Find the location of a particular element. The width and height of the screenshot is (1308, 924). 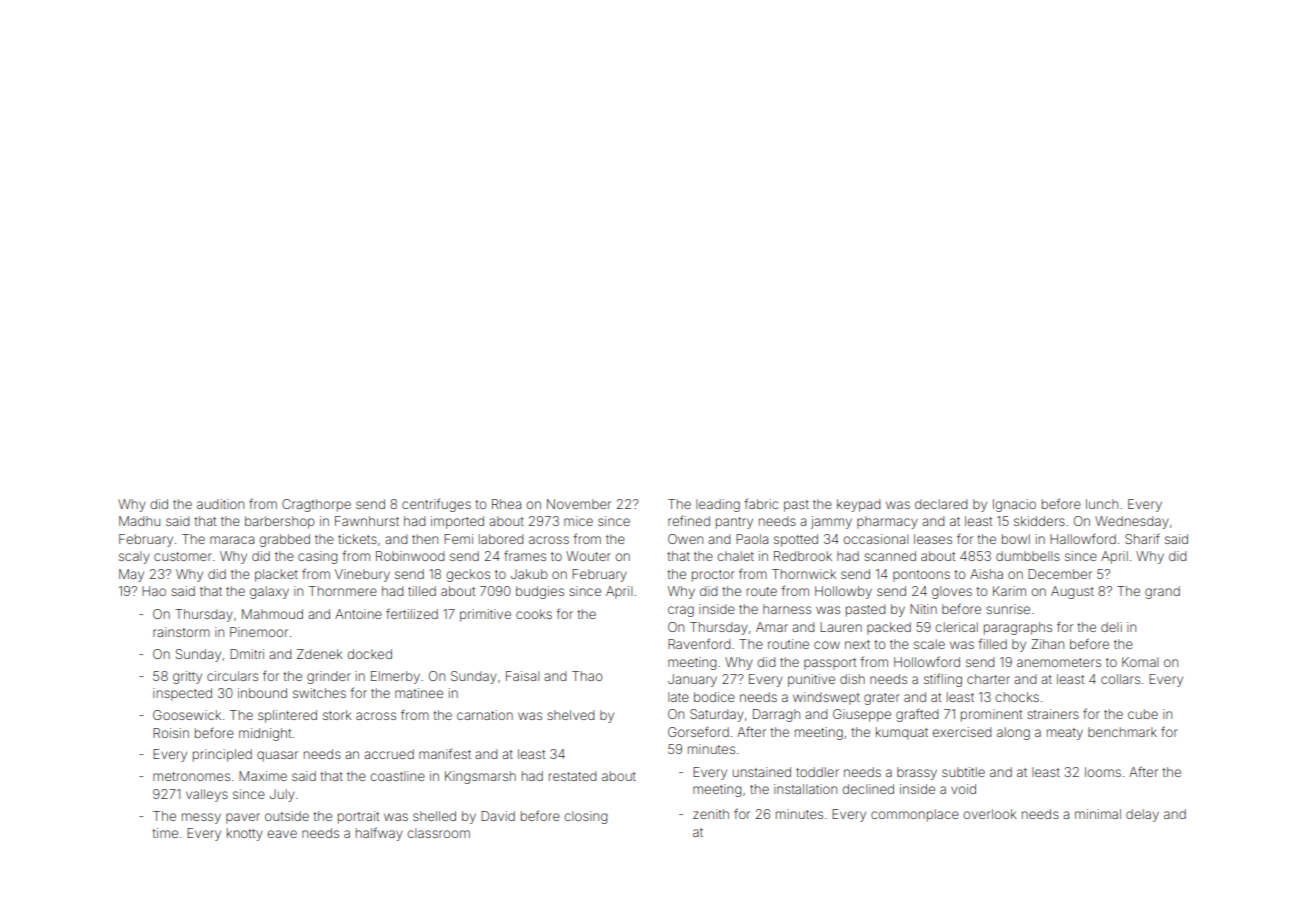

commonplace is located at coordinates (915, 815).
